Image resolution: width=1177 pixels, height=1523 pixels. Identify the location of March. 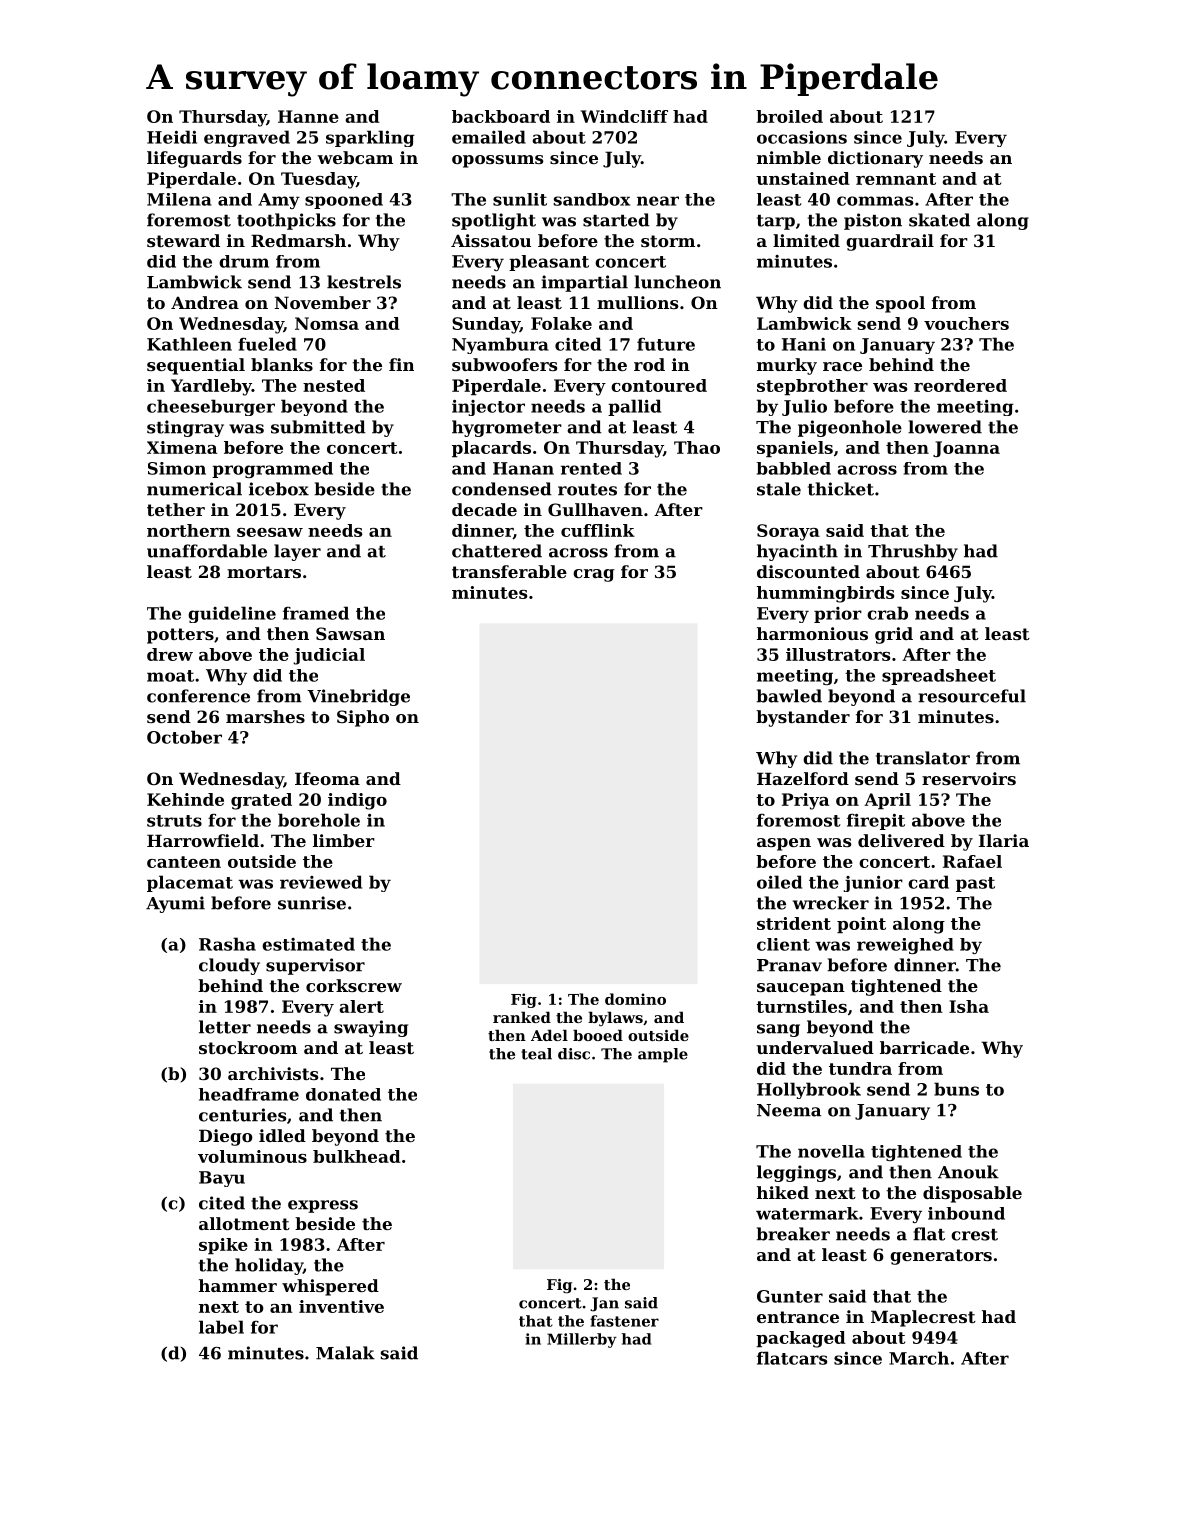
(919, 1358).
